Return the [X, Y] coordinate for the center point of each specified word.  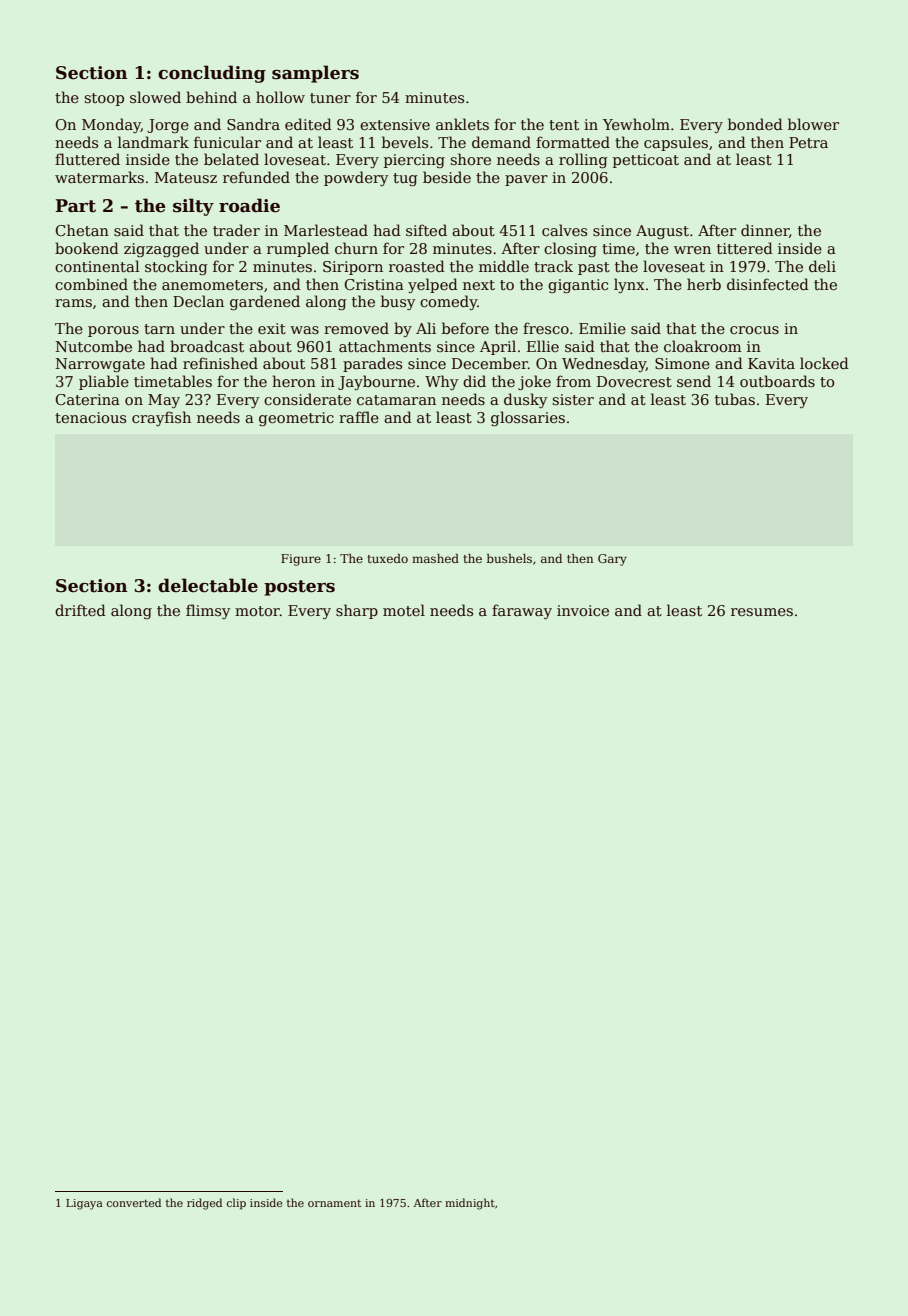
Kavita [771, 363]
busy [398, 302]
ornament [334, 1203]
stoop [104, 99]
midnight [470, 1204]
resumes [762, 612]
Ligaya [84, 1204]
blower [813, 124]
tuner [330, 98]
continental [97, 266]
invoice [583, 610]
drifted [80, 610]
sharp [357, 611]
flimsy [208, 611]
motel [404, 610]
